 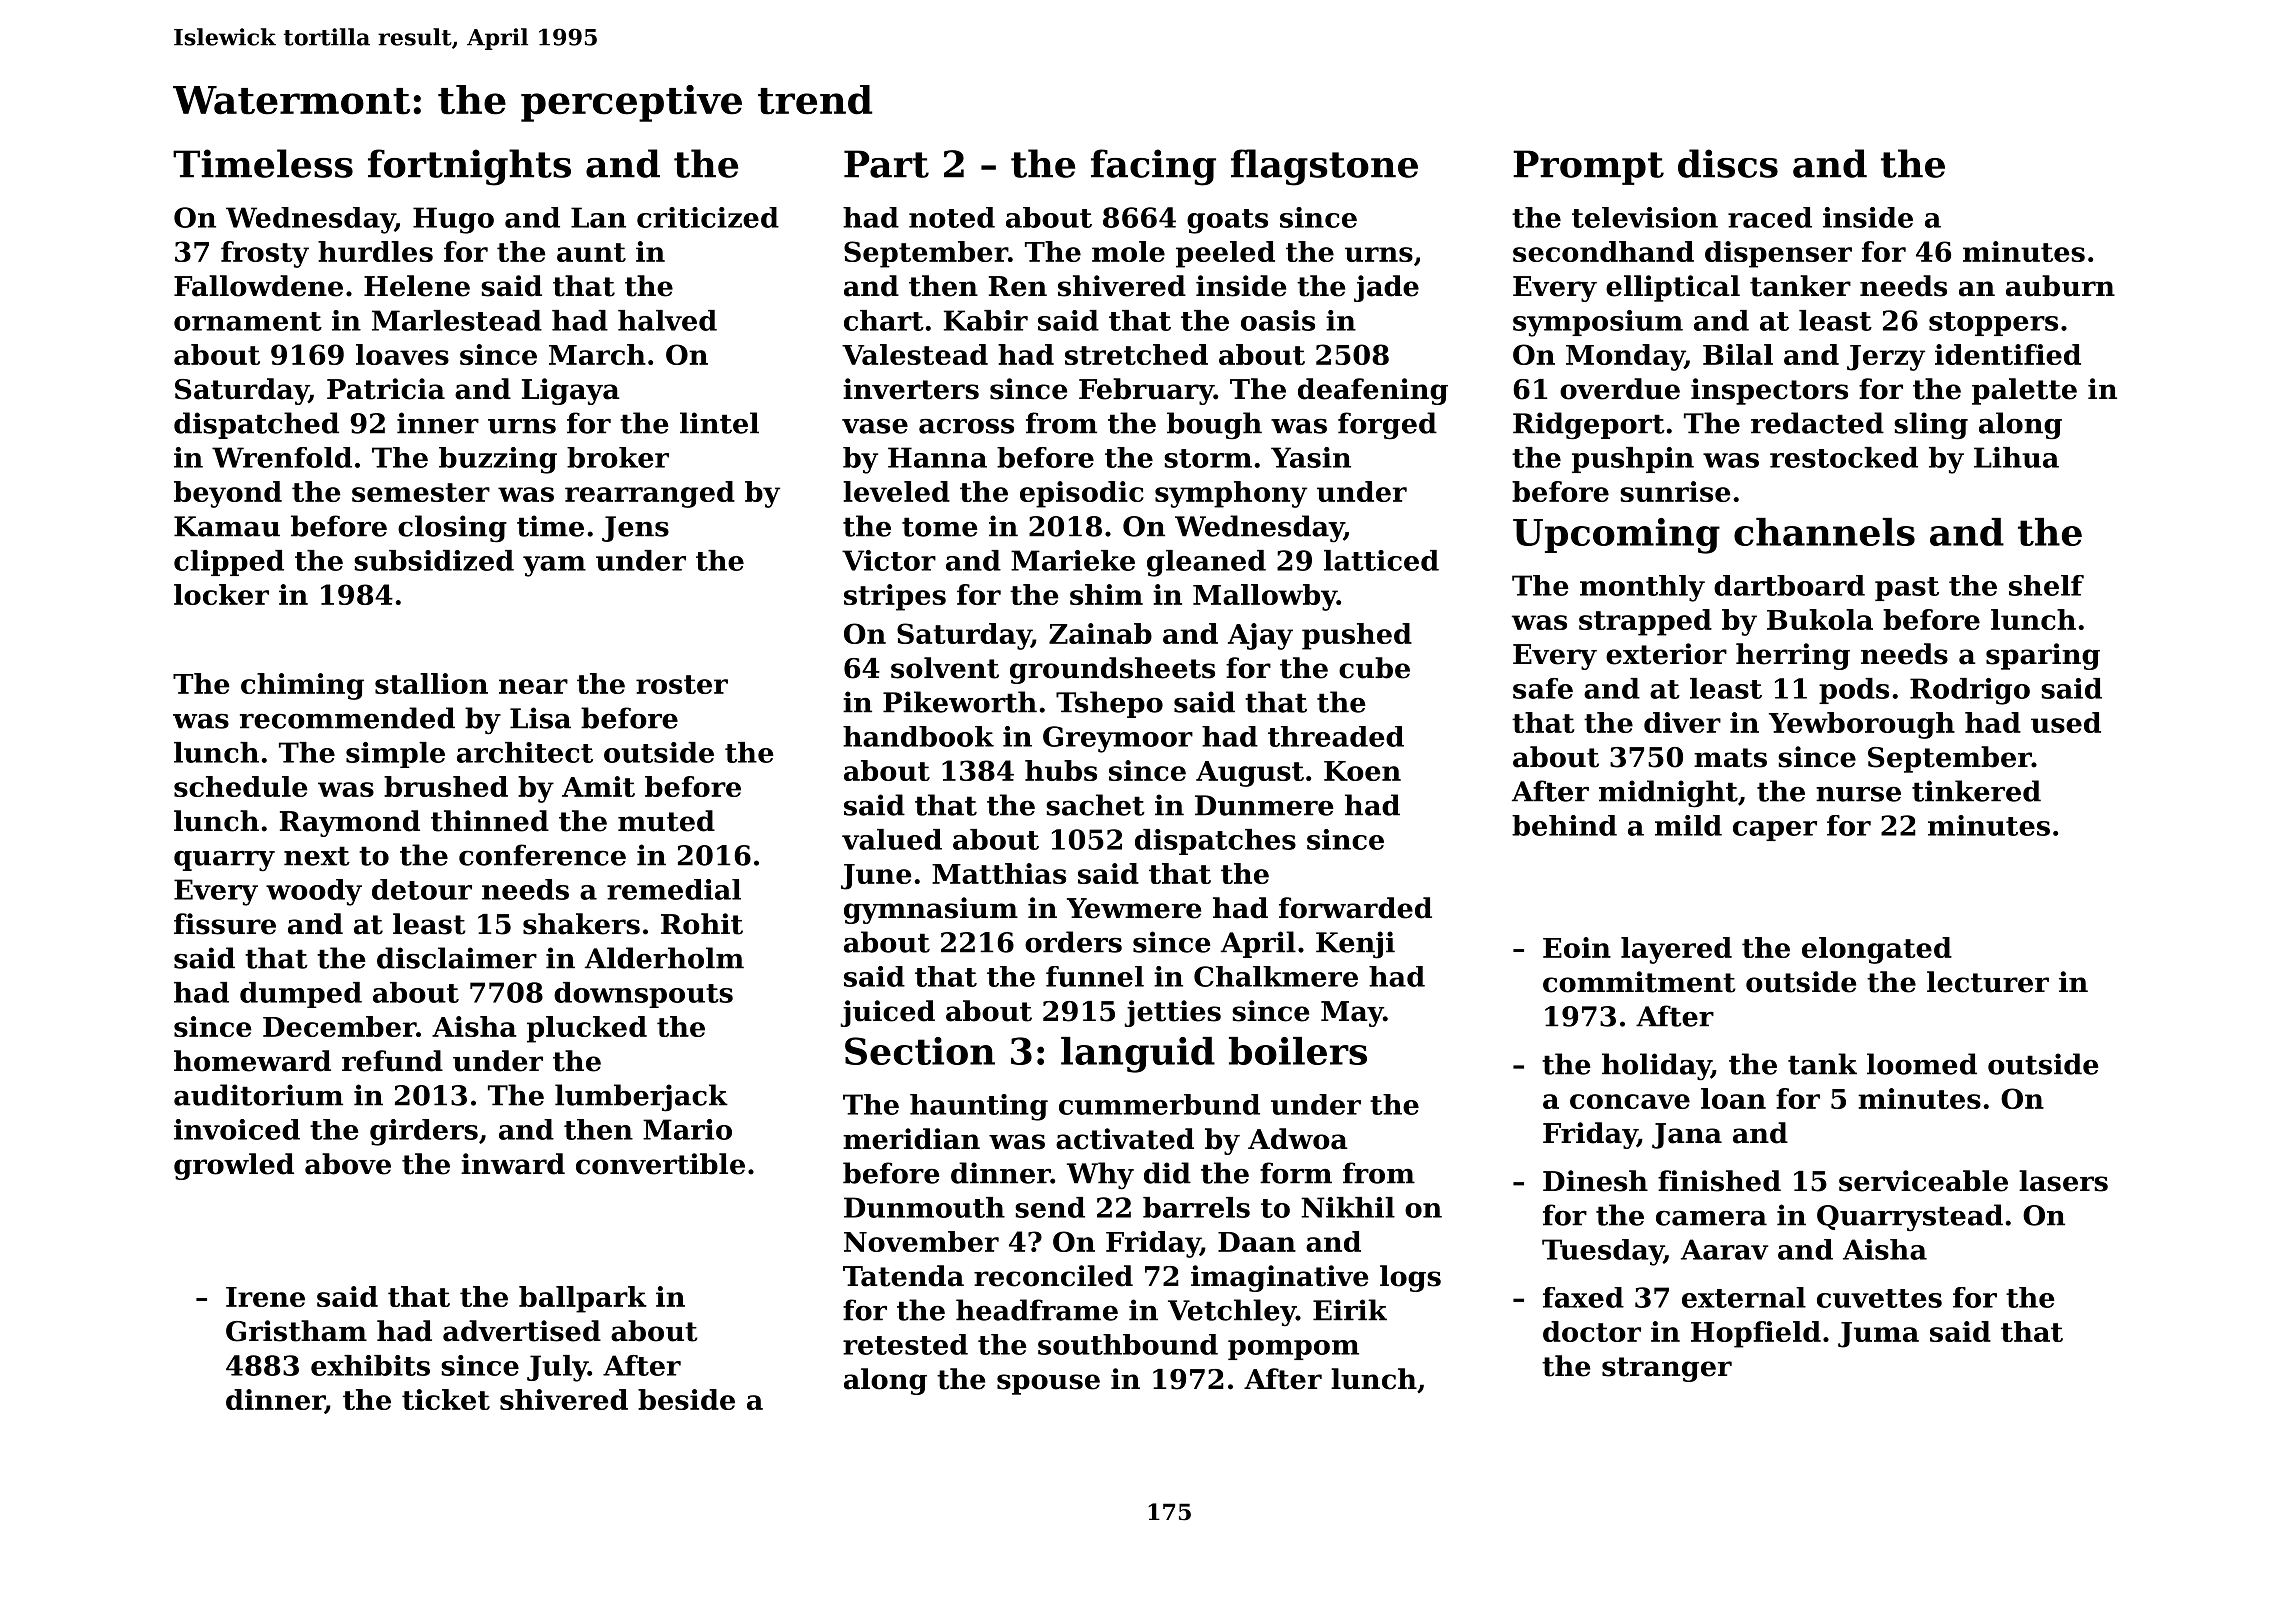 I want to click on schedule, so click(x=240, y=786).
